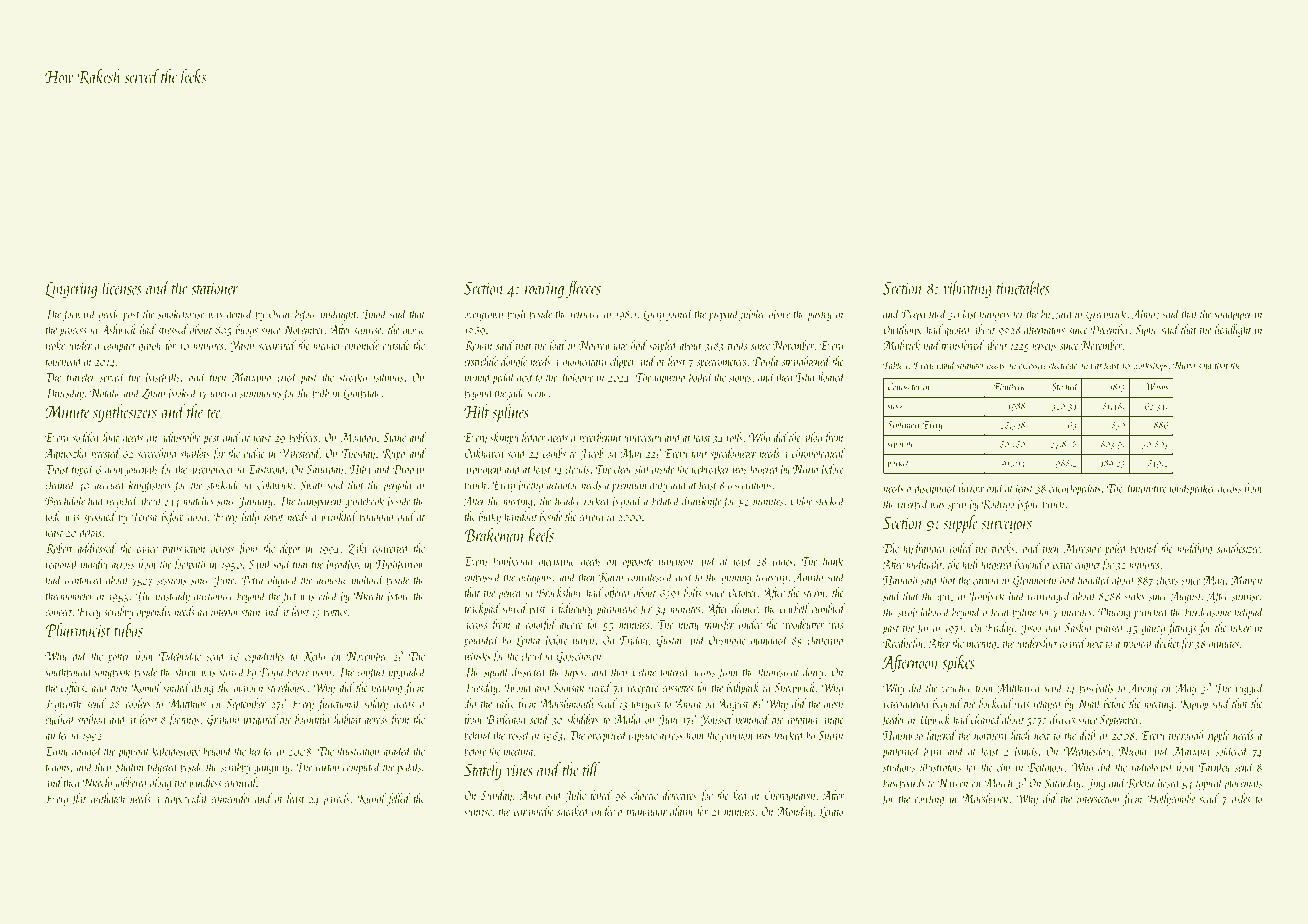 Image resolution: width=1308 pixels, height=924 pixels. What do you see at coordinates (638, 563) in the image?
I see `opposite` at bounding box center [638, 563].
